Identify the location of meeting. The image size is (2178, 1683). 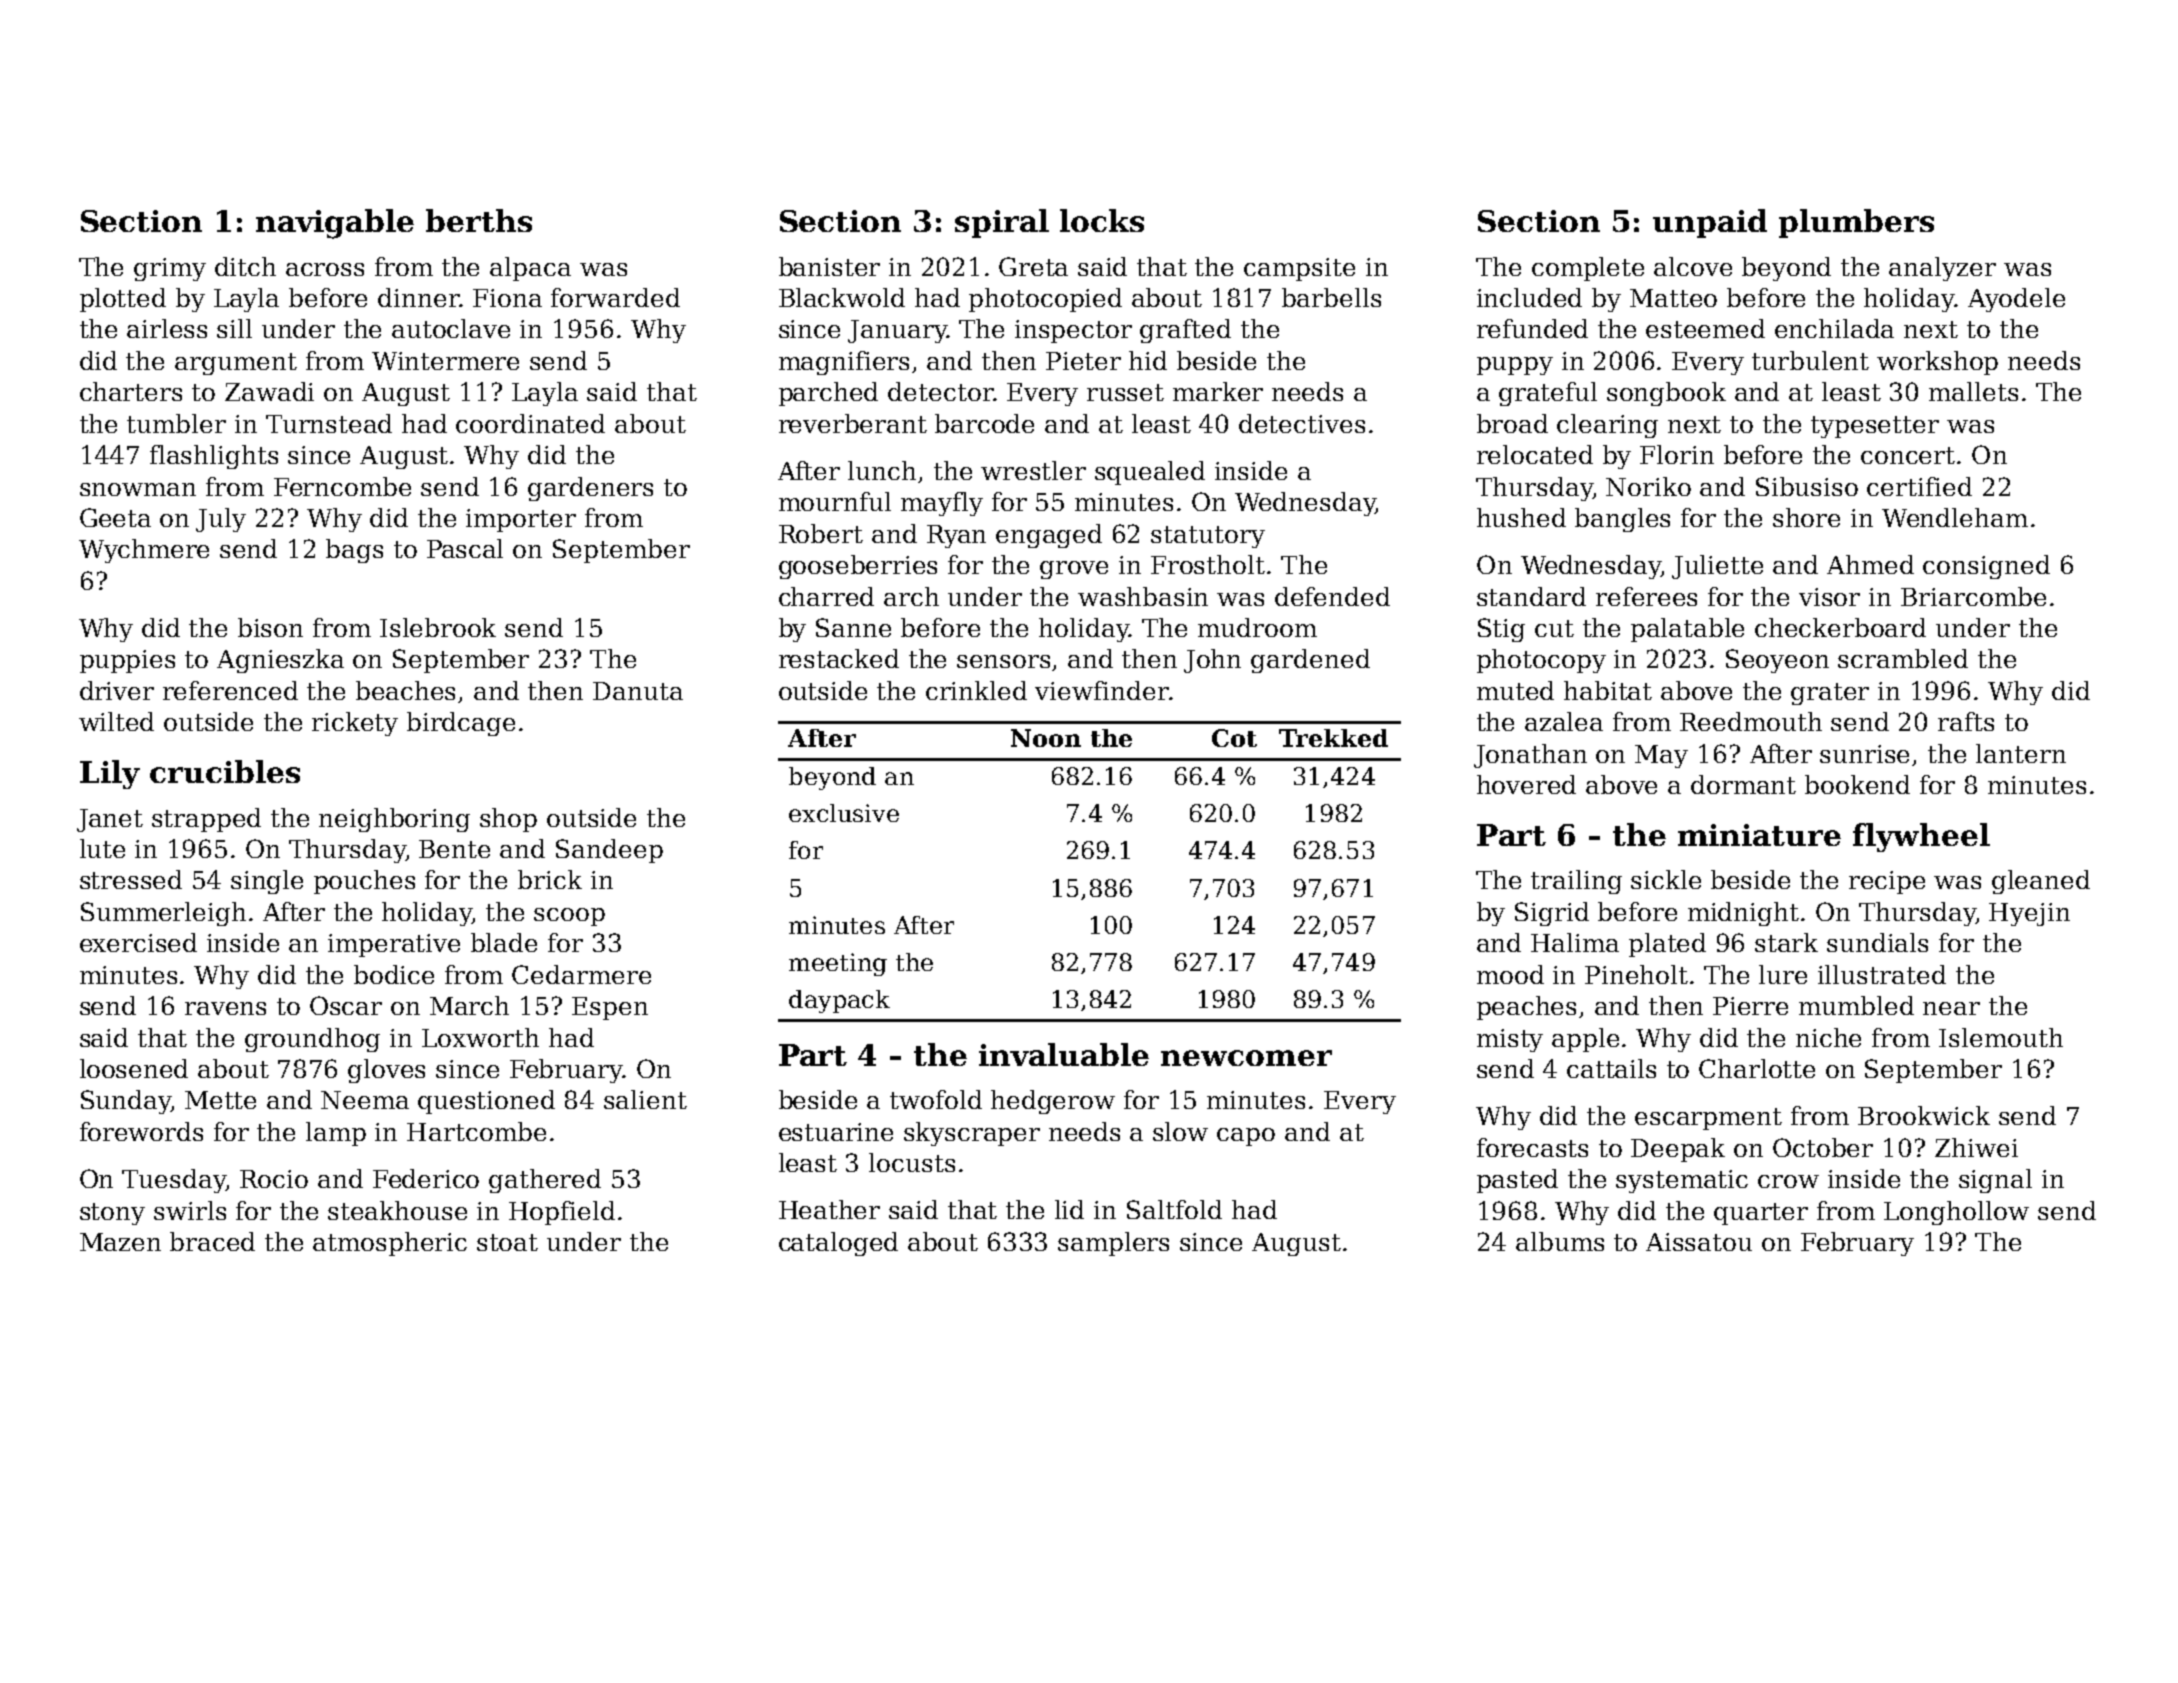
(838, 964).
